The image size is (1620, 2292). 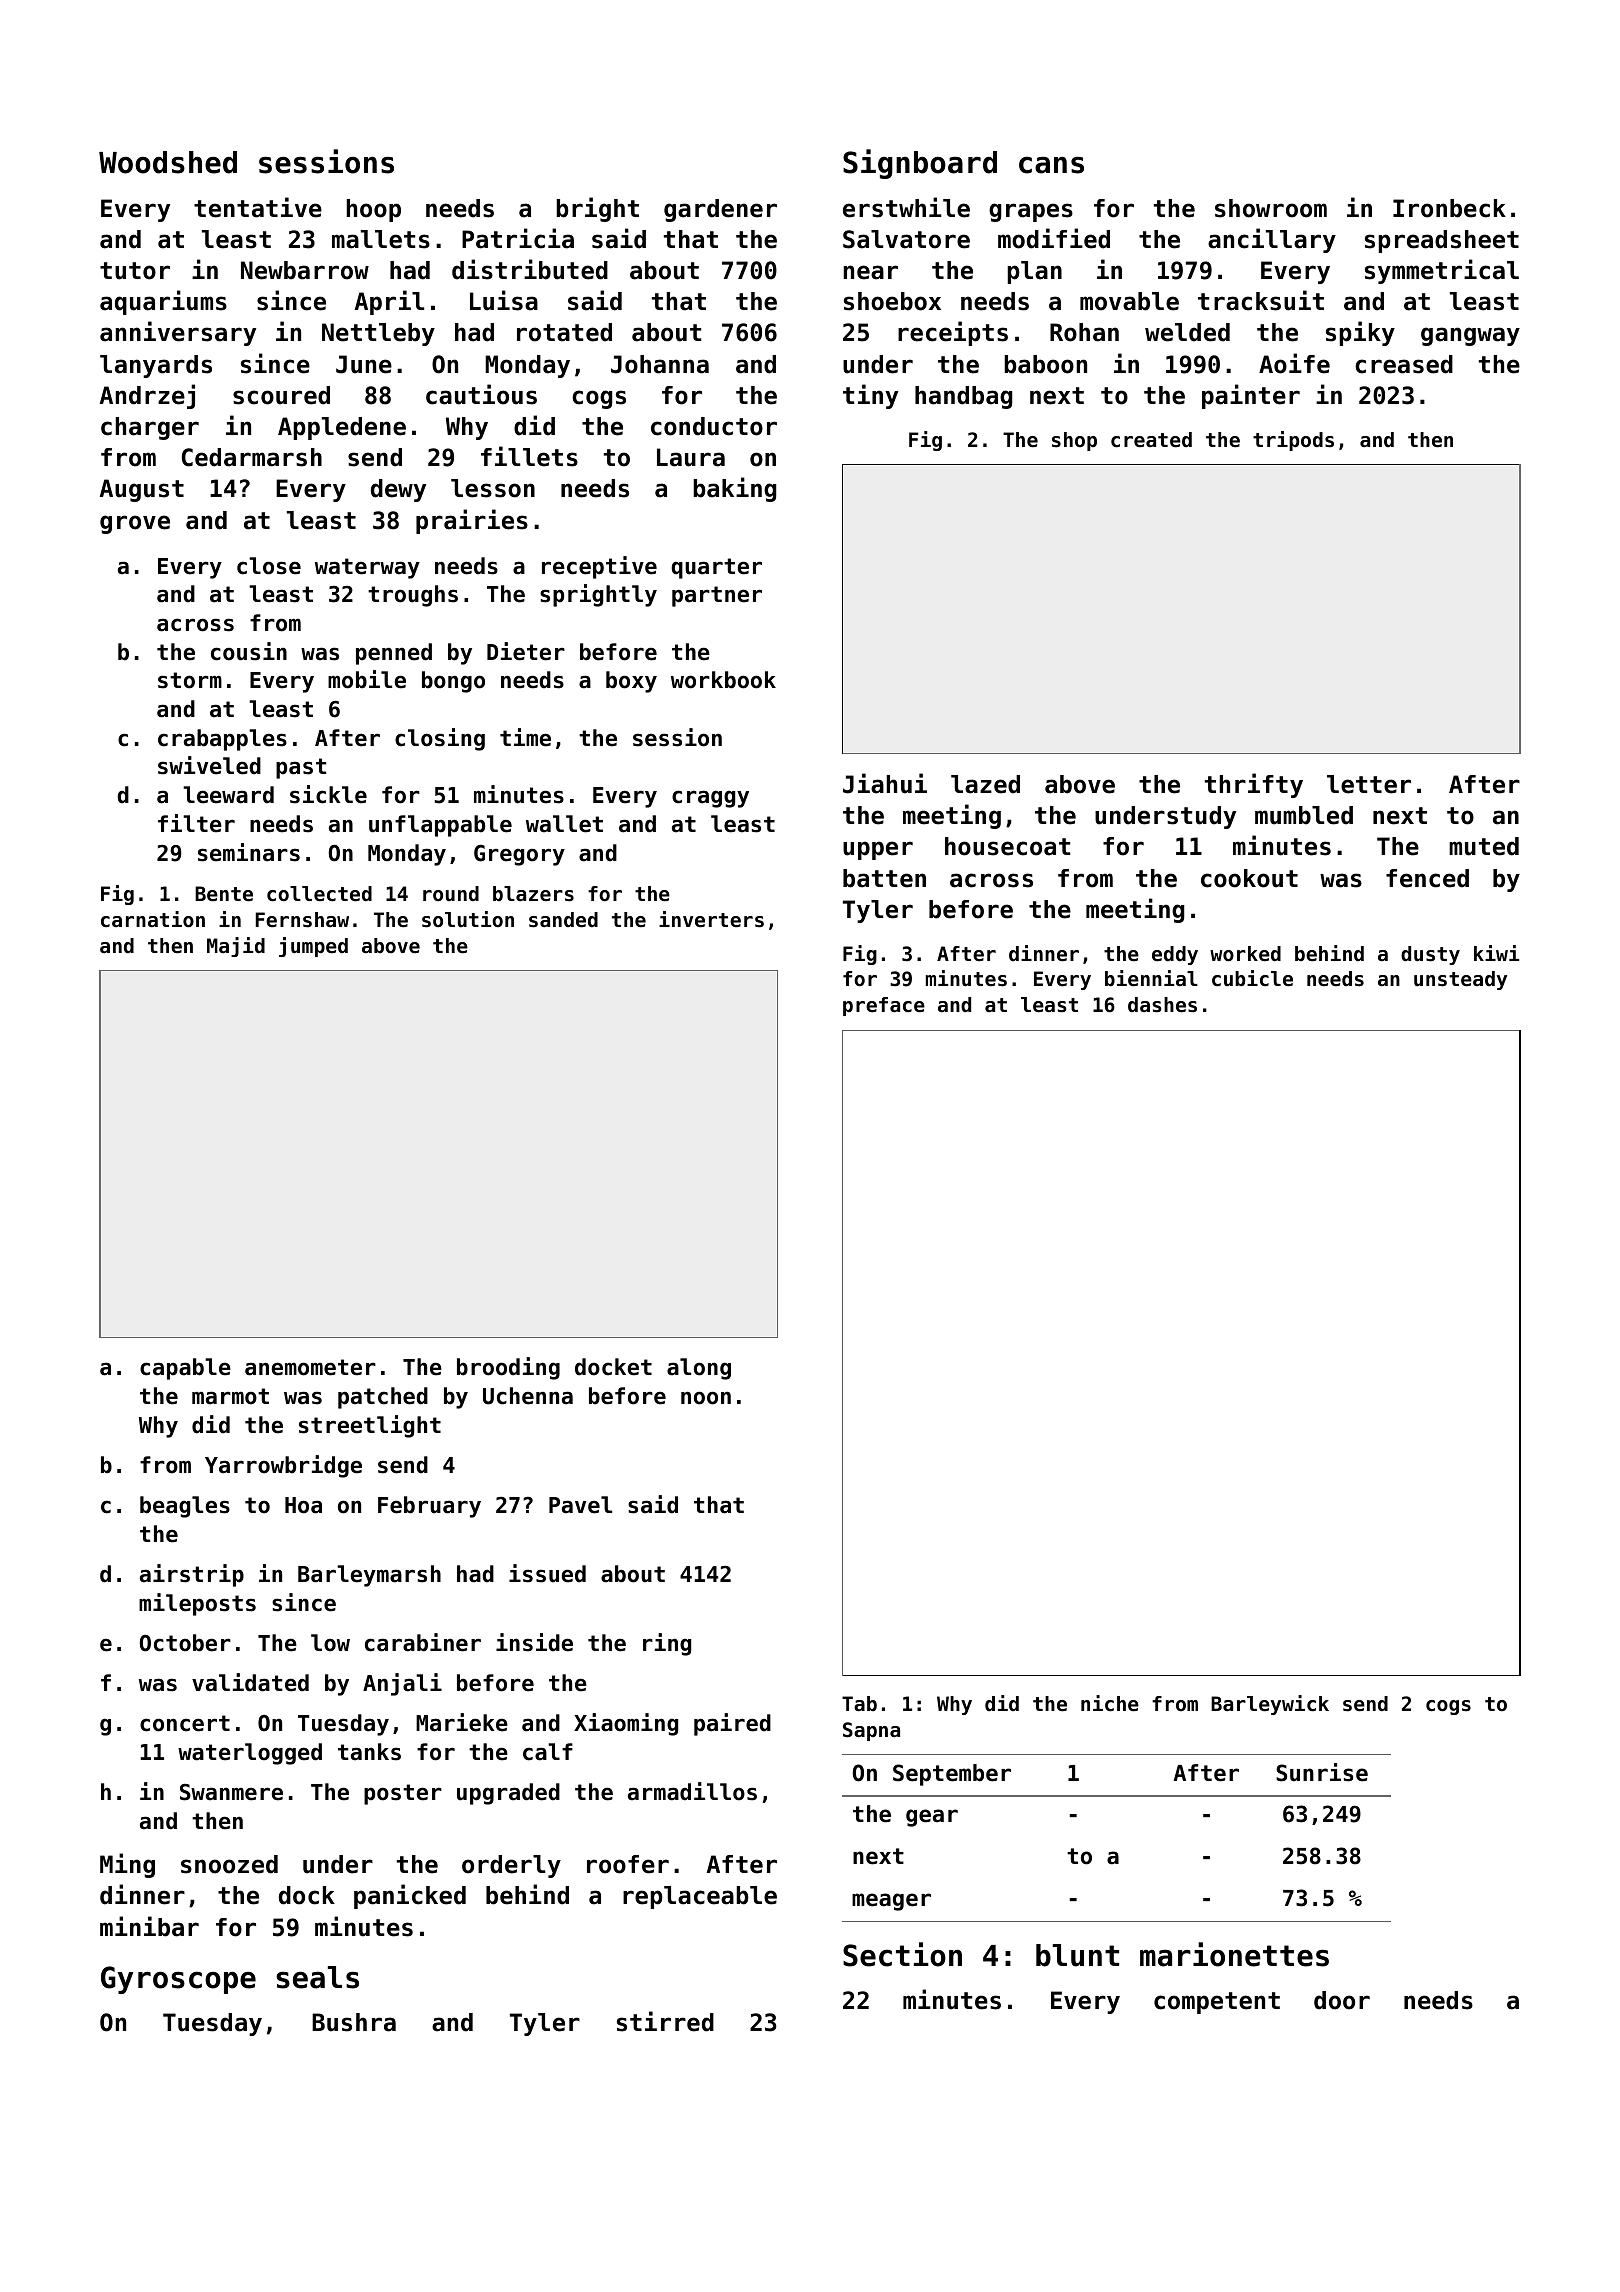 What do you see at coordinates (231, 1792) in the screenshot?
I see `Swanmere` at bounding box center [231, 1792].
